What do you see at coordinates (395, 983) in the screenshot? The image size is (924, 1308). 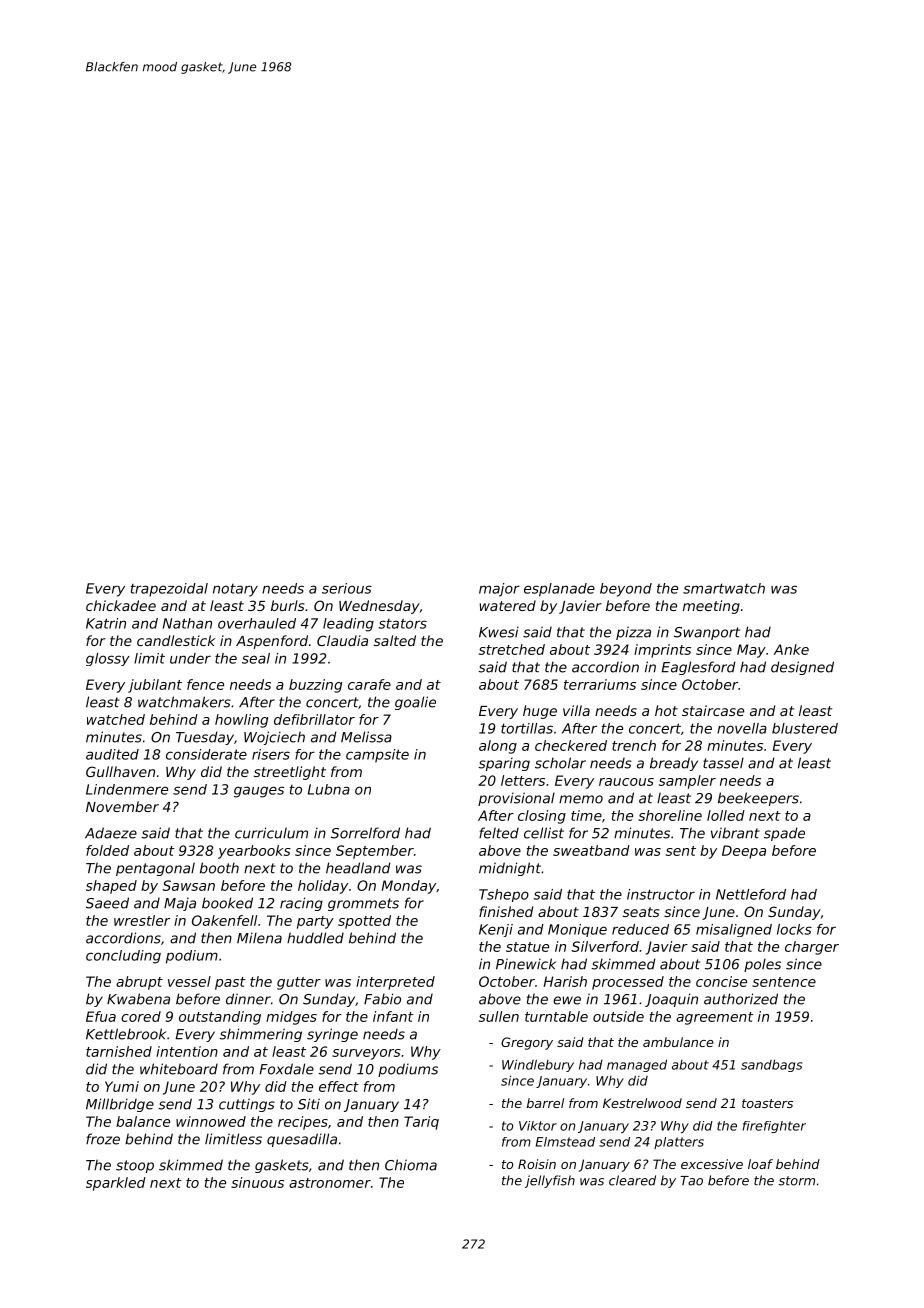 I see `interpreted` at bounding box center [395, 983].
